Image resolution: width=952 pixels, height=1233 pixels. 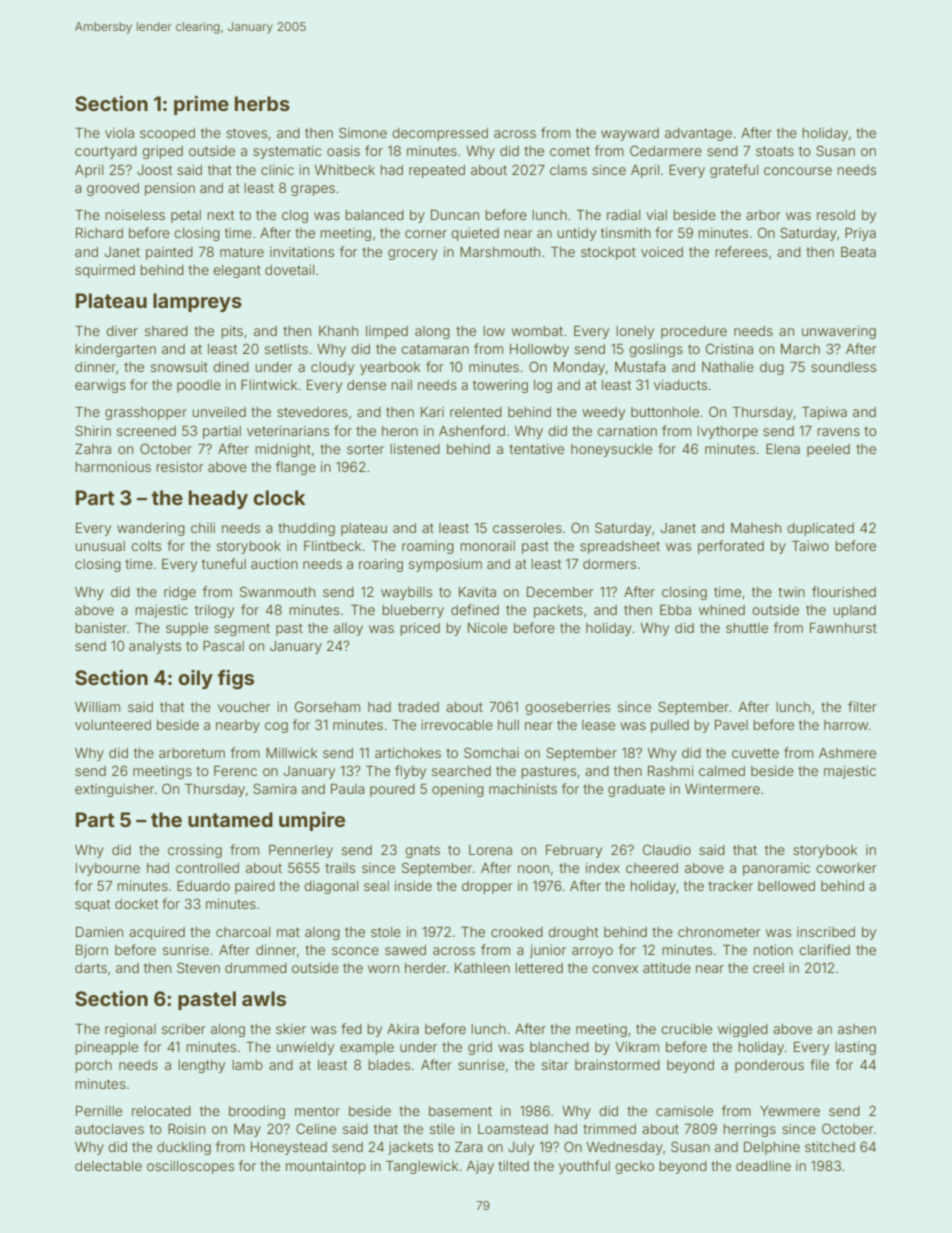 What do you see at coordinates (517, 932) in the document?
I see `crooked` at bounding box center [517, 932].
